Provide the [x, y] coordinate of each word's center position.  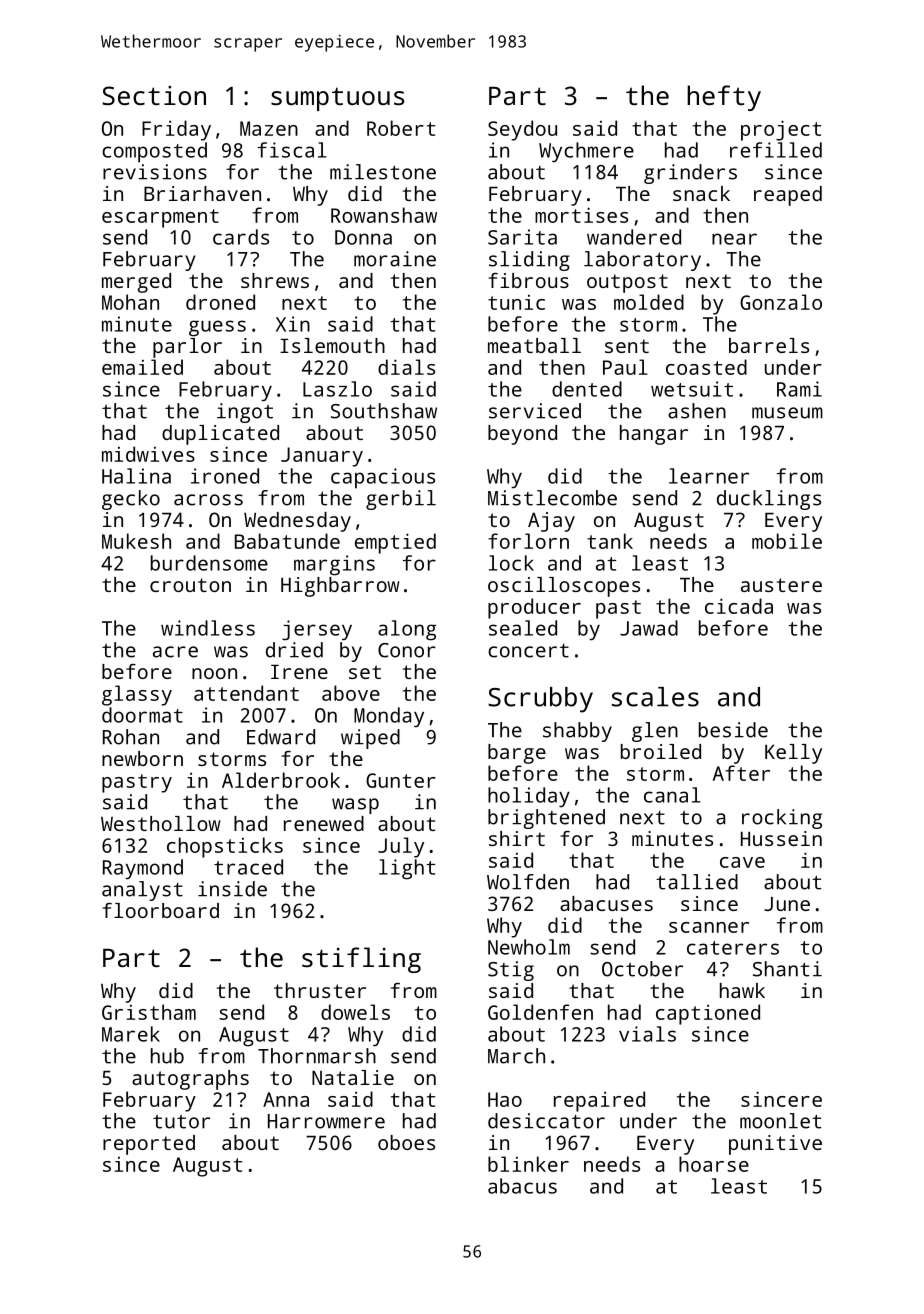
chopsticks [225, 847]
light [407, 869]
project [781, 130]
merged [136, 283]
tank [610, 541]
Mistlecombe [552, 498]
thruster [320, 990]
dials [406, 367]
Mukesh [136, 541]
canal [672, 795]
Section [154, 95]
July [401, 847]
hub [167, 1056]
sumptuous [337, 99]
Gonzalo [781, 302]
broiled [661, 751]
